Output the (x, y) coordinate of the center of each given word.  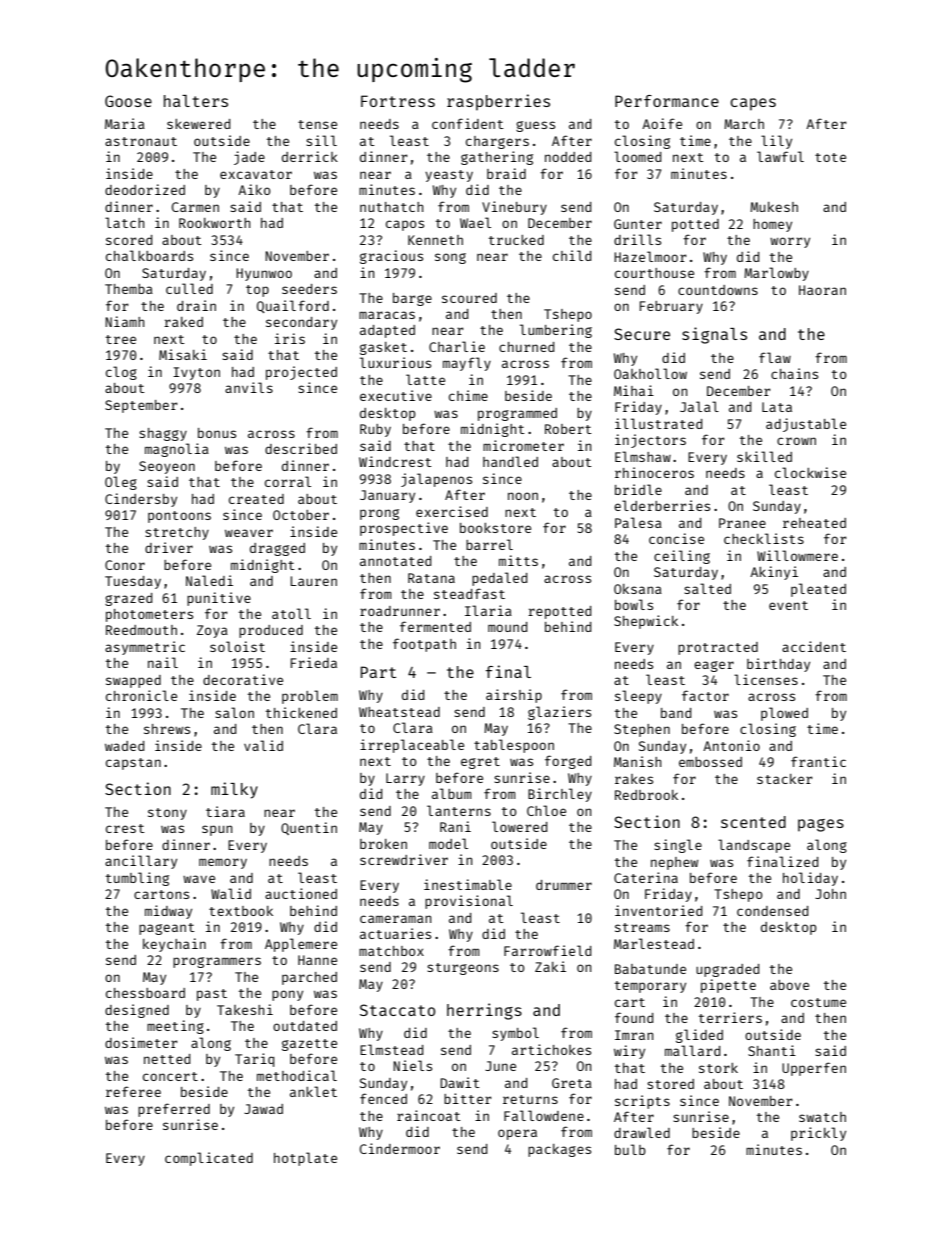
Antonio (731, 745)
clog (121, 373)
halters (196, 101)
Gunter (638, 224)
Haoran (822, 290)
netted (167, 1059)
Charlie (457, 346)
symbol (515, 1034)
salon (234, 712)
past (212, 995)
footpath (424, 645)
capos (405, 225)
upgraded (727, 970)
